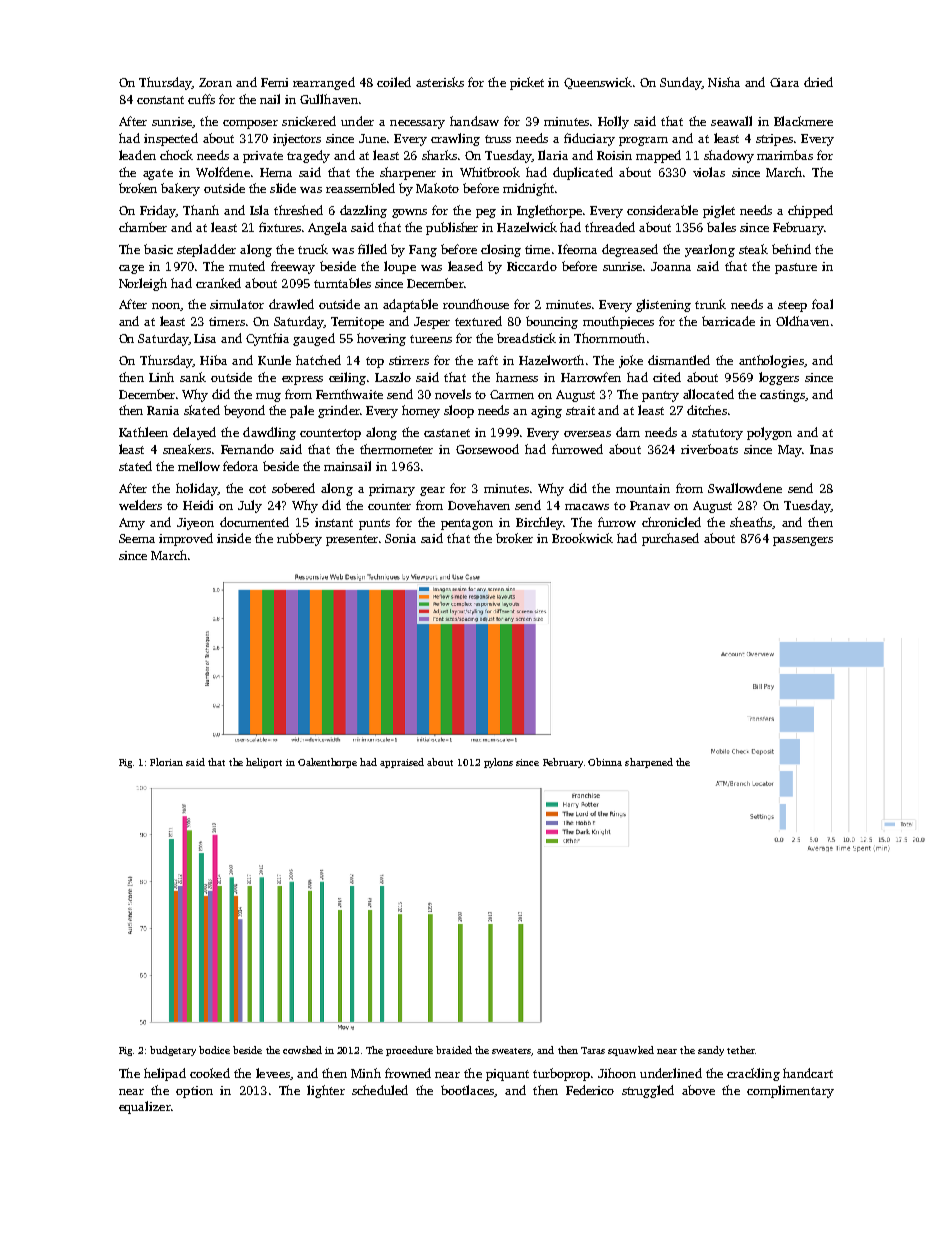 The height and width of the screenshot is (1233, 952). Describe the element at coordinates (186, 539) in the screenshot. I see `improved` at that location.
